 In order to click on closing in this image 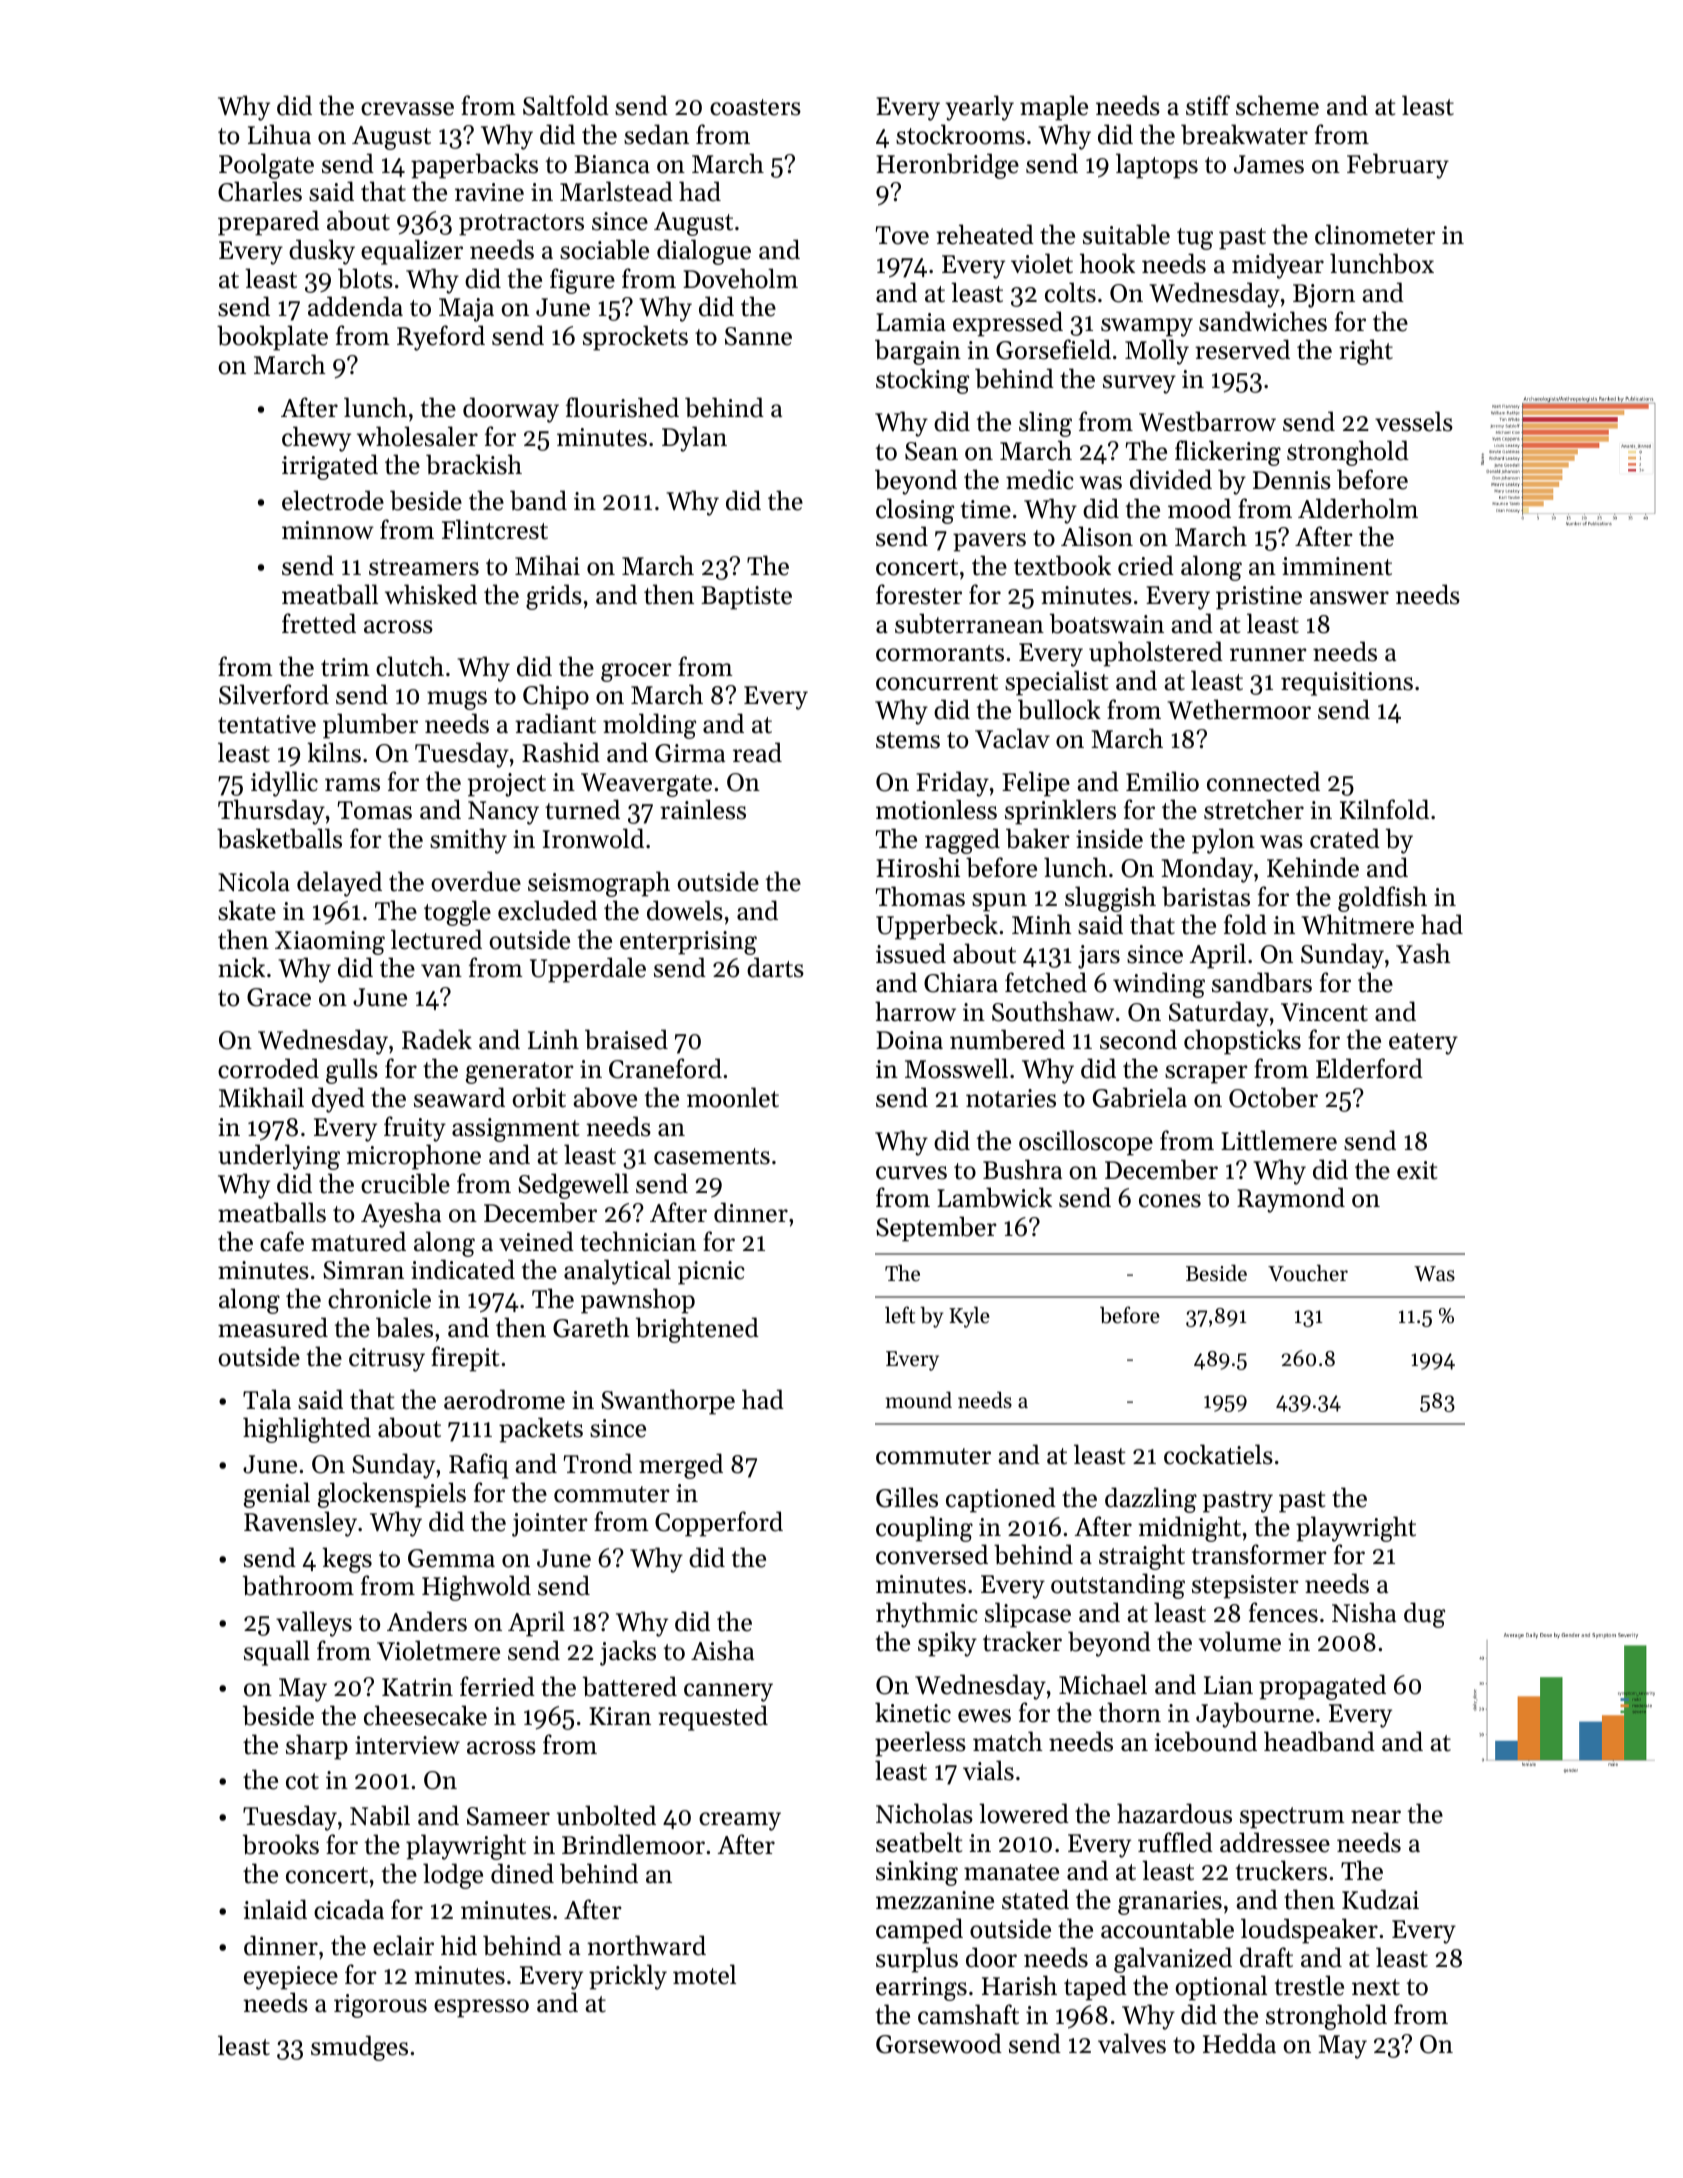, I will do `click(915, 511)`.
